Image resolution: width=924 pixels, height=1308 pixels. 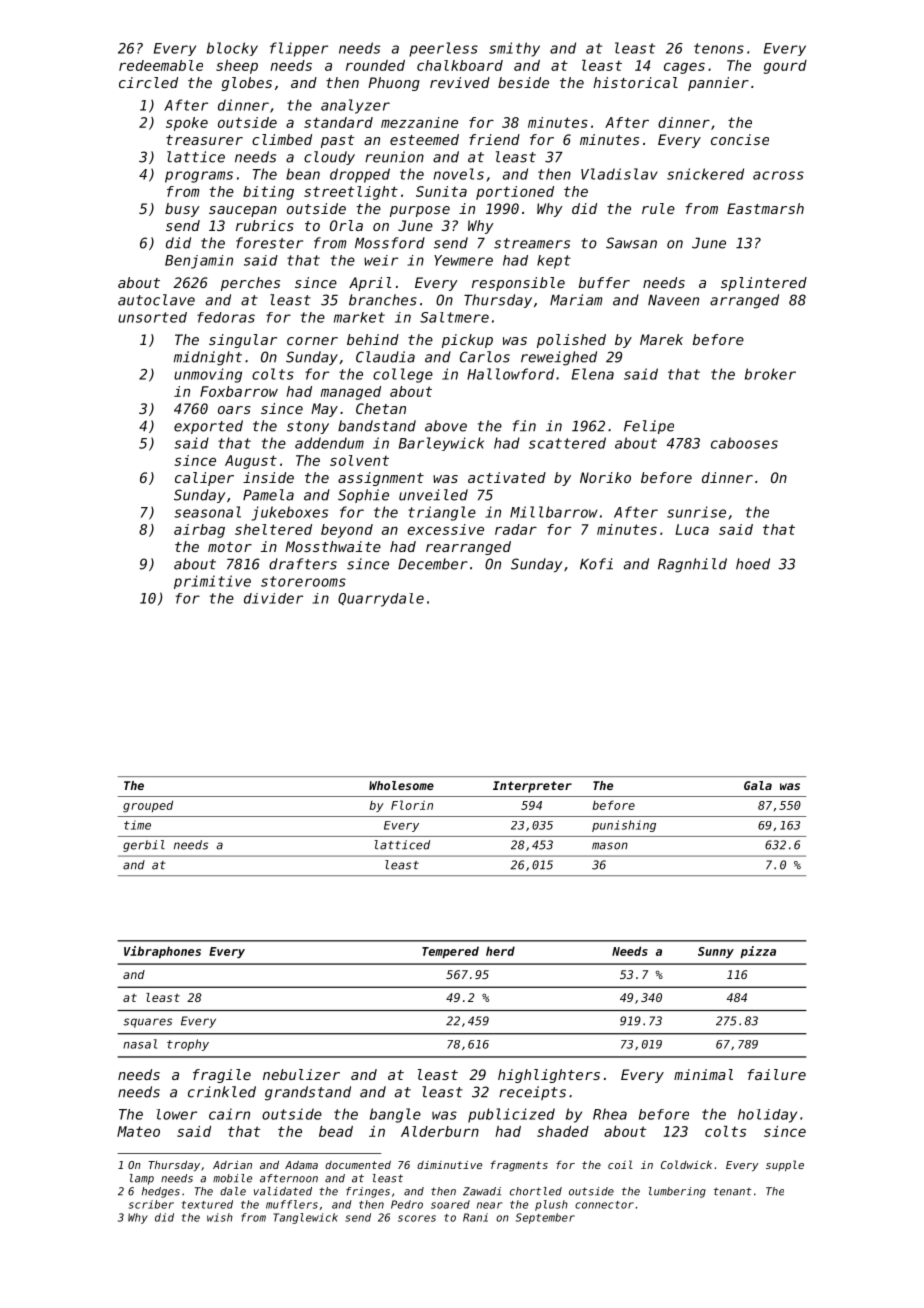 What do you see at coordinates (516, 529) in the image?
I see `radar` at bounding box center [516, 529].
